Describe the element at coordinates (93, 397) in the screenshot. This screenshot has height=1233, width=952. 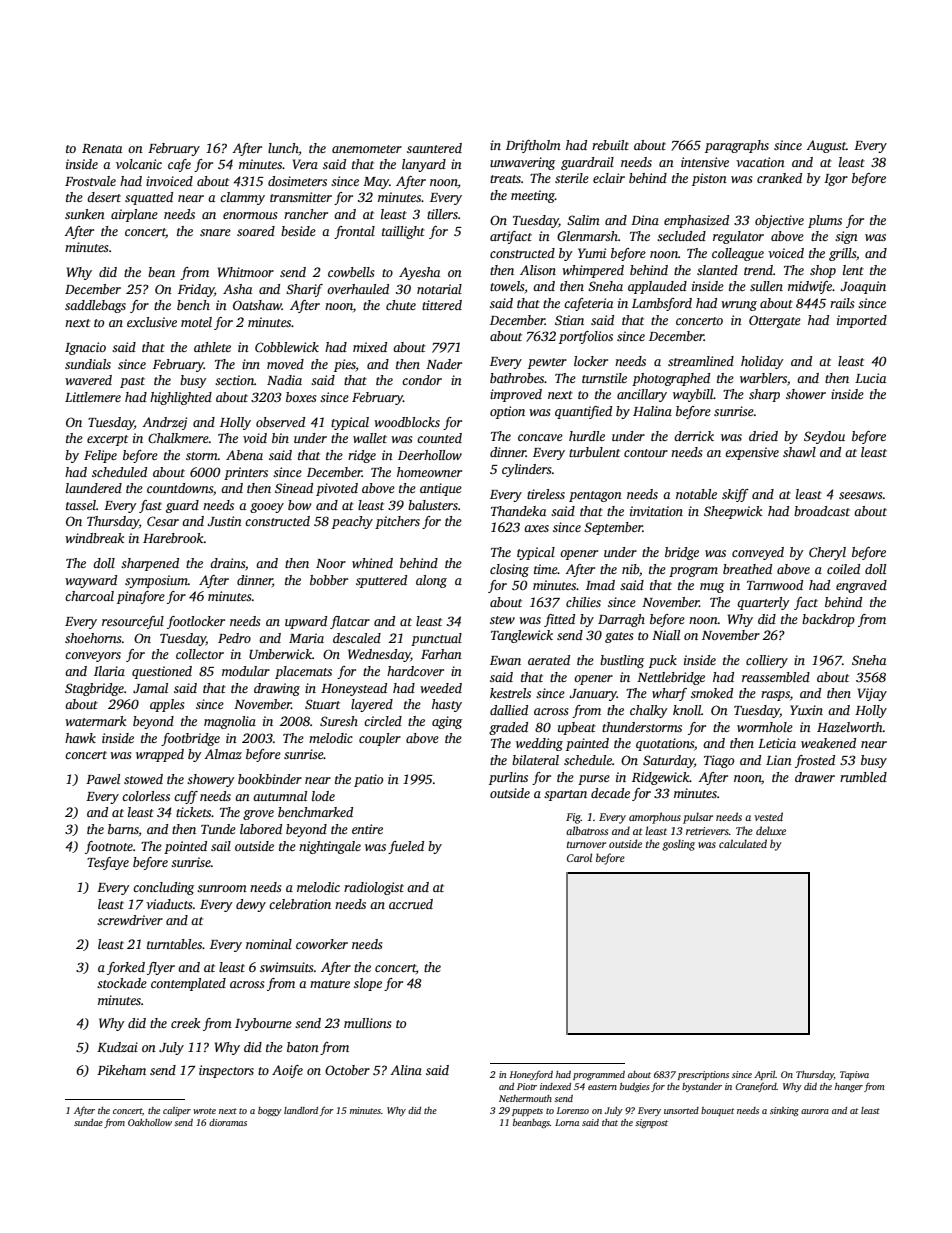
I see `Littlemere` at that location.
